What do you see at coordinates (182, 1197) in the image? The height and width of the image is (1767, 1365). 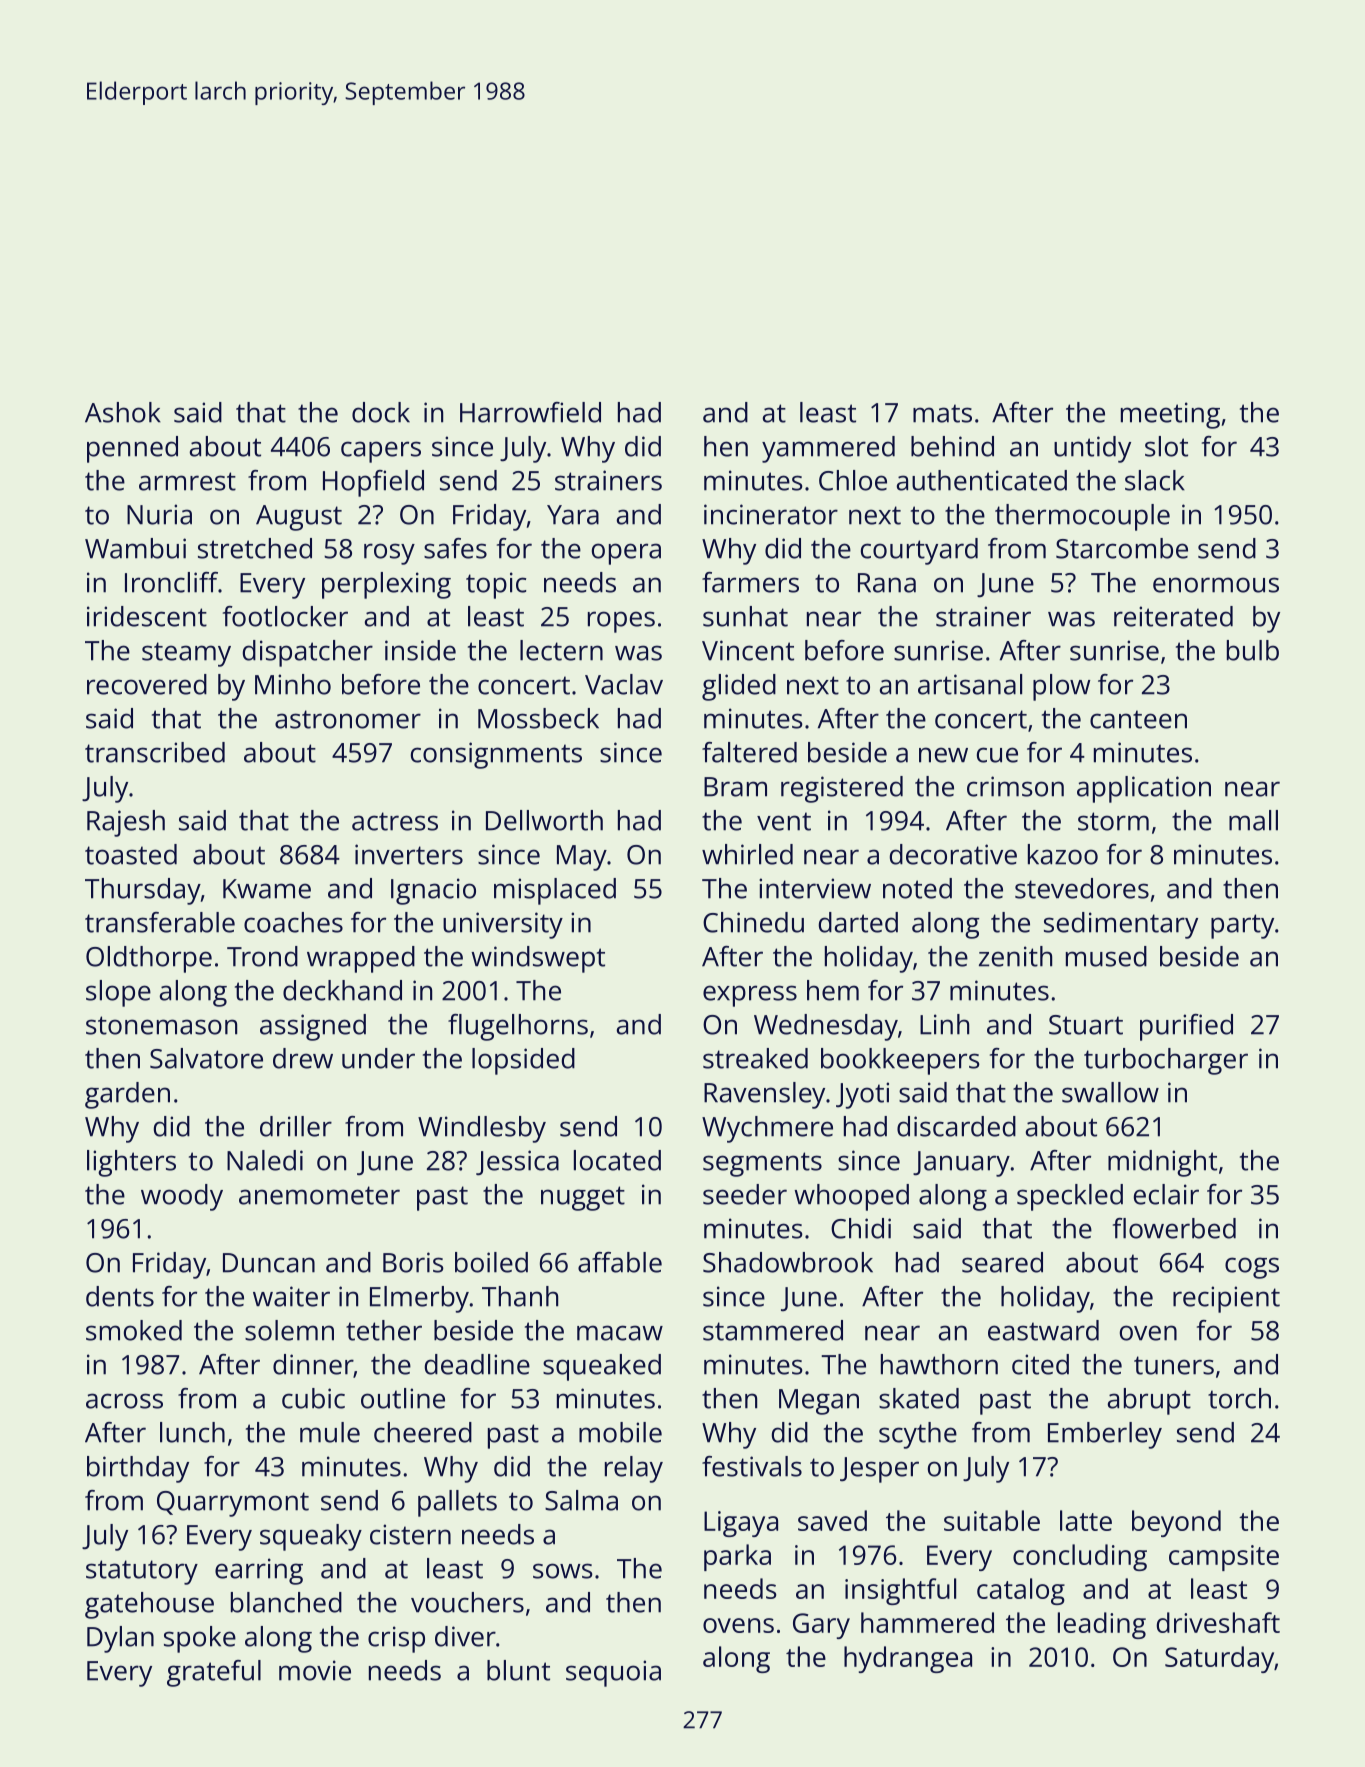 I see `woody` at bounding box center [182, 1197].
